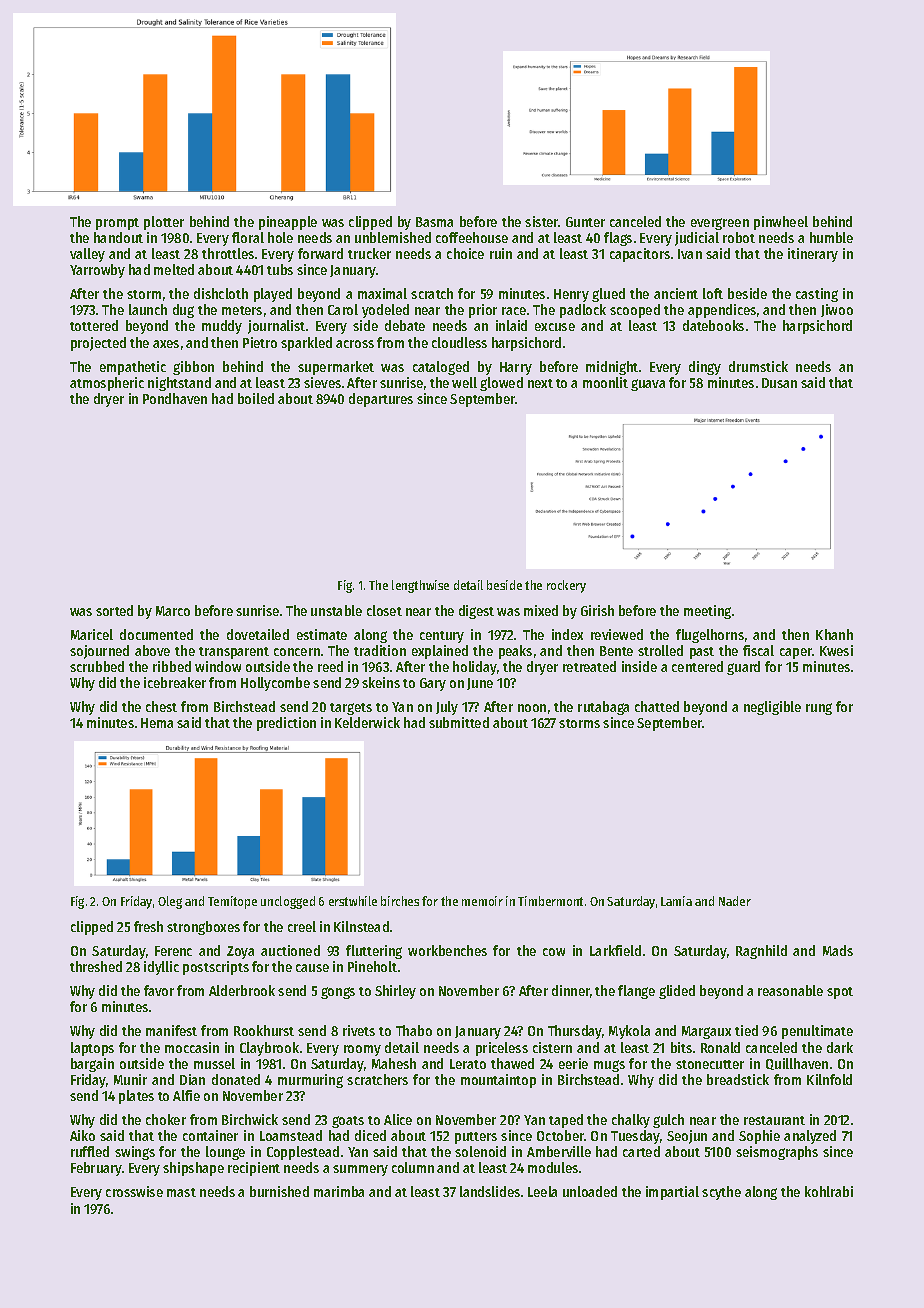 The image size is (924, 1308). Describe the element at coordinates (566, 586) in the image. I see `rockery` at that location.
